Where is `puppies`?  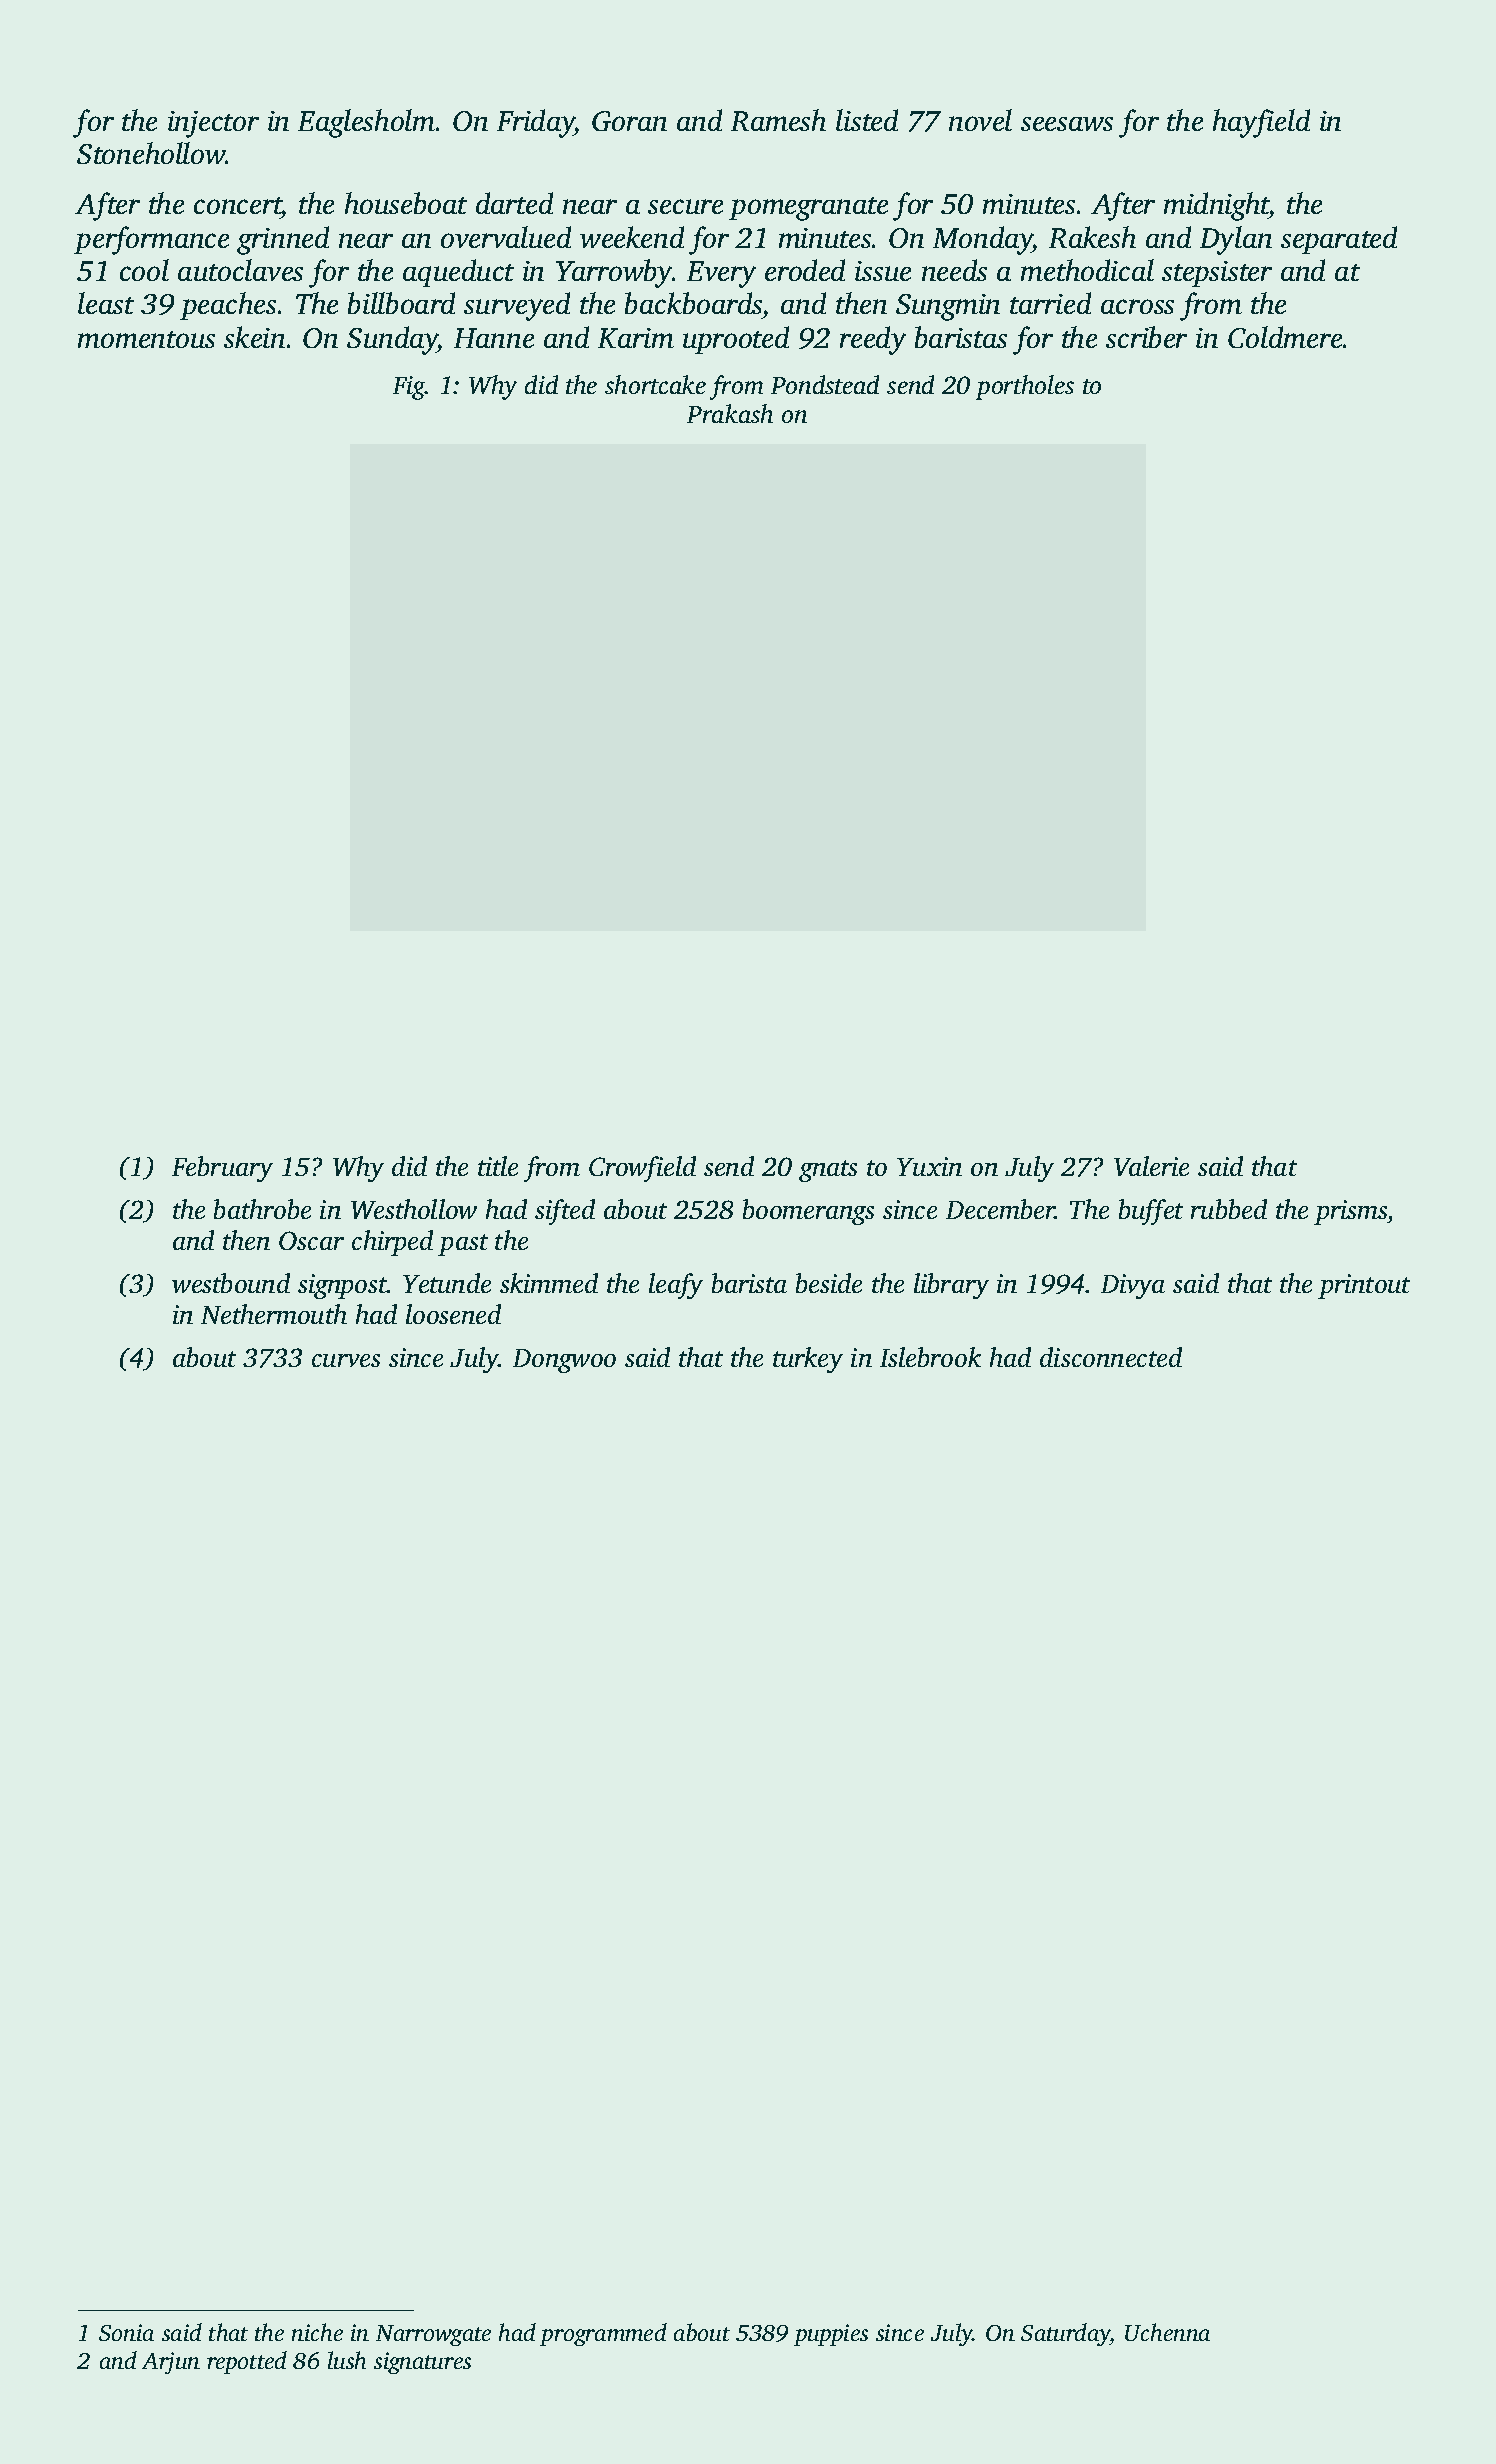 puppies is located at coordinates (831, 2335).
